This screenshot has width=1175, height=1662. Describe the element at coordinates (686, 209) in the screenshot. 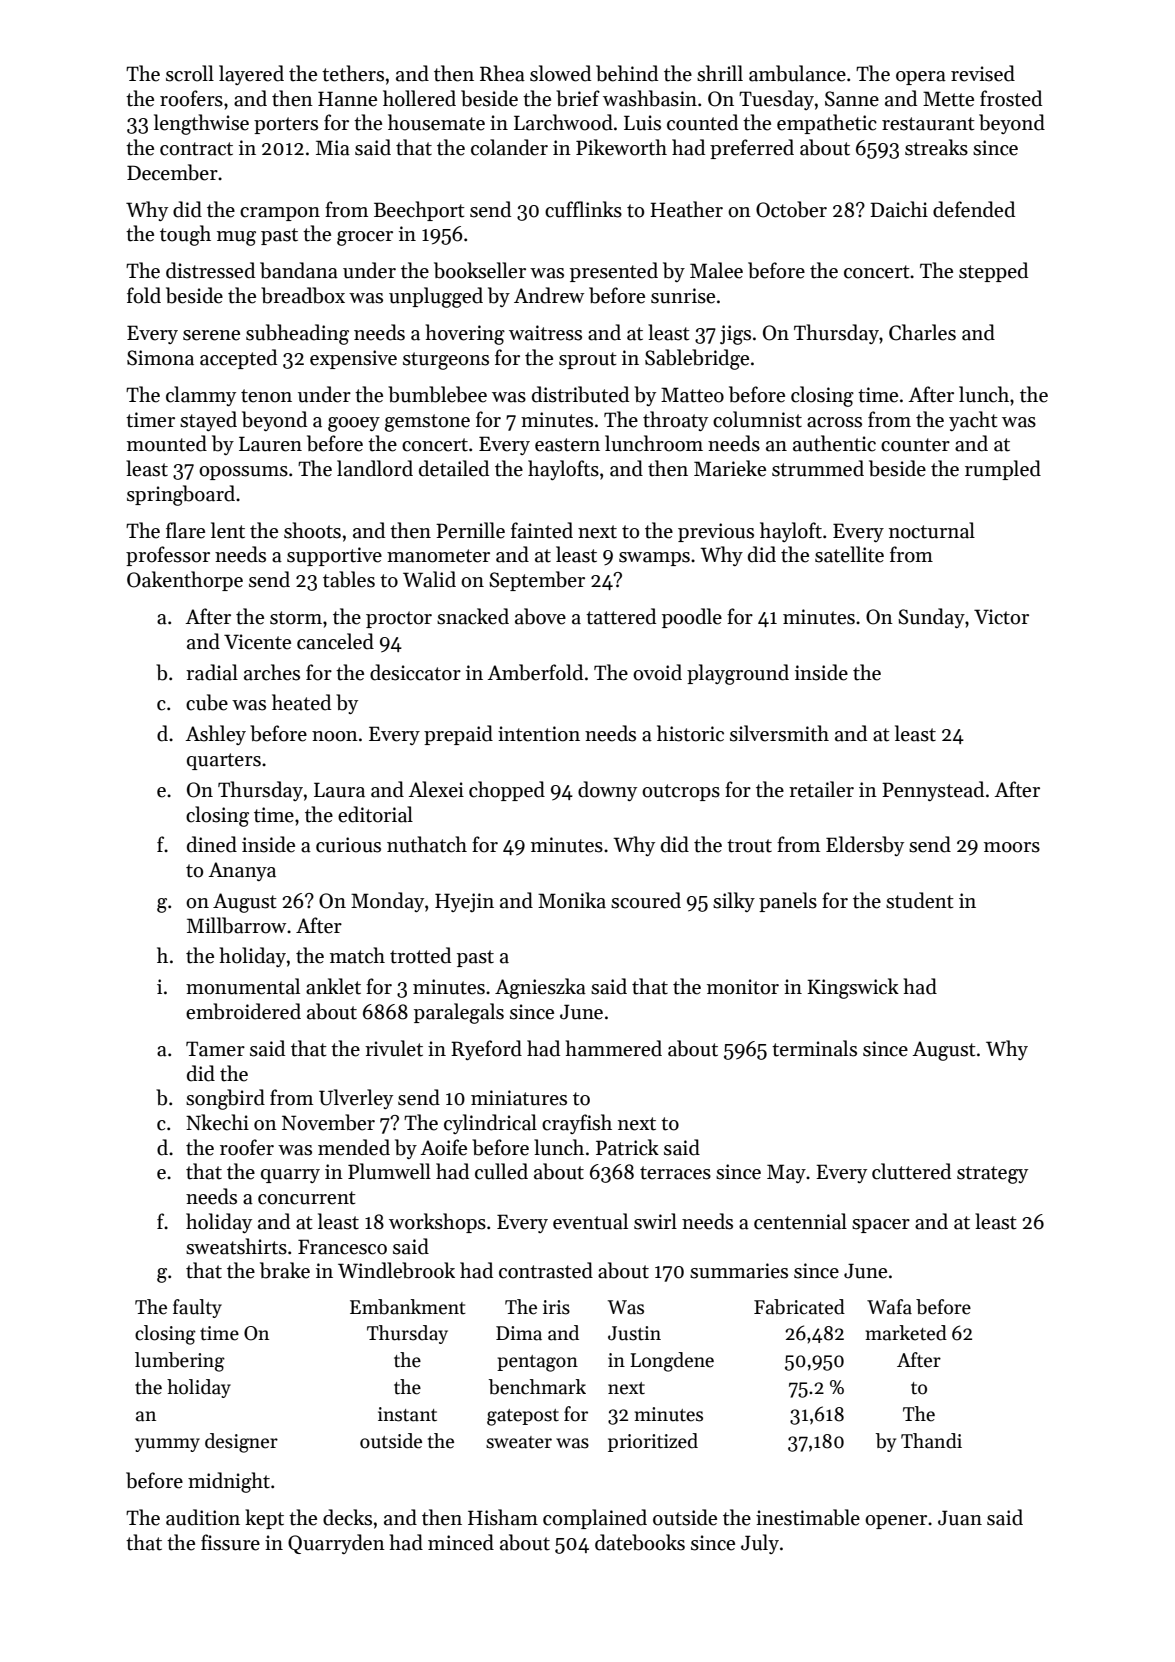

I see `Heather` at that location.
